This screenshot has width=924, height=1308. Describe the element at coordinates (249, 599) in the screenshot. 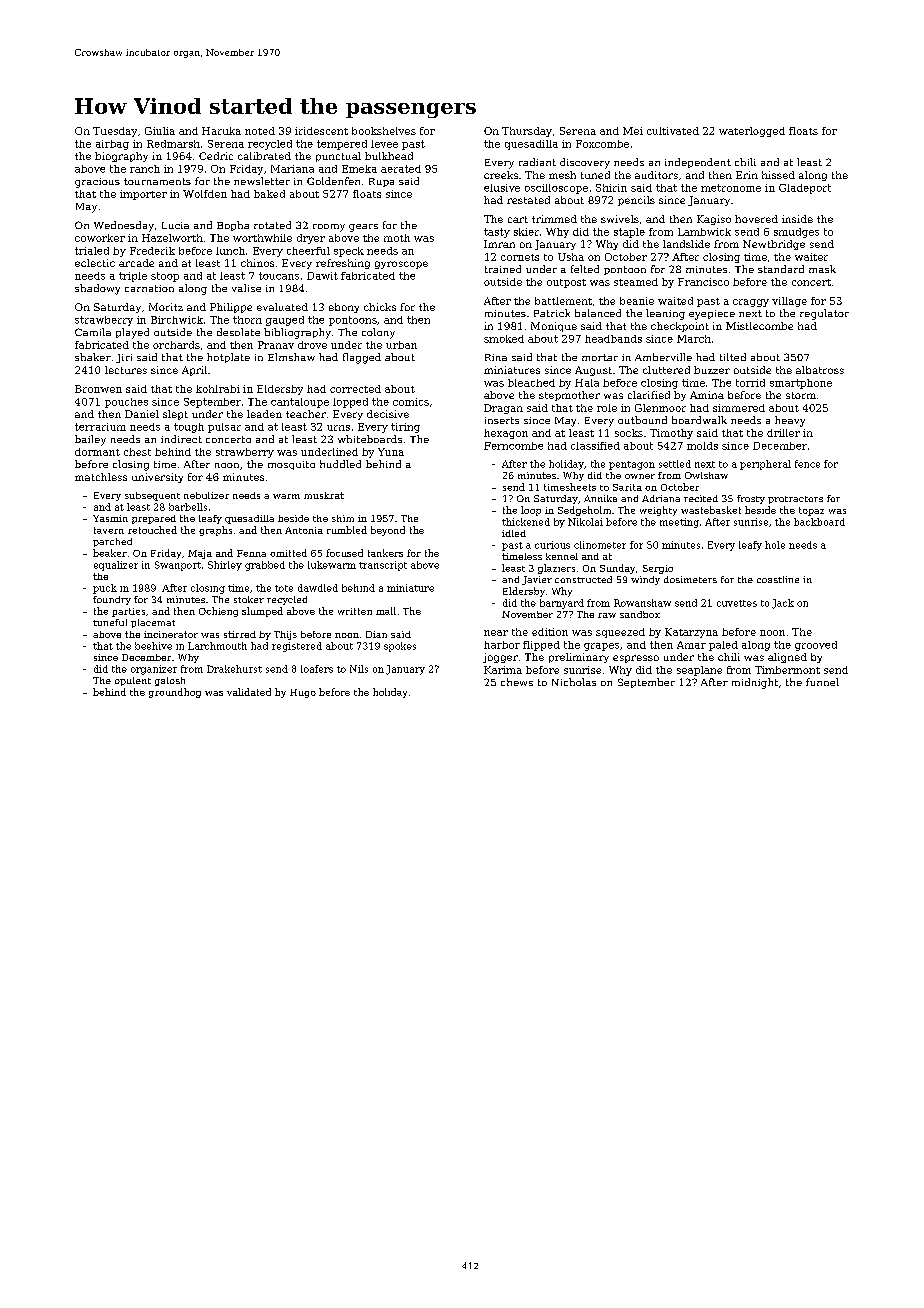

I see `stoker` at that location.
